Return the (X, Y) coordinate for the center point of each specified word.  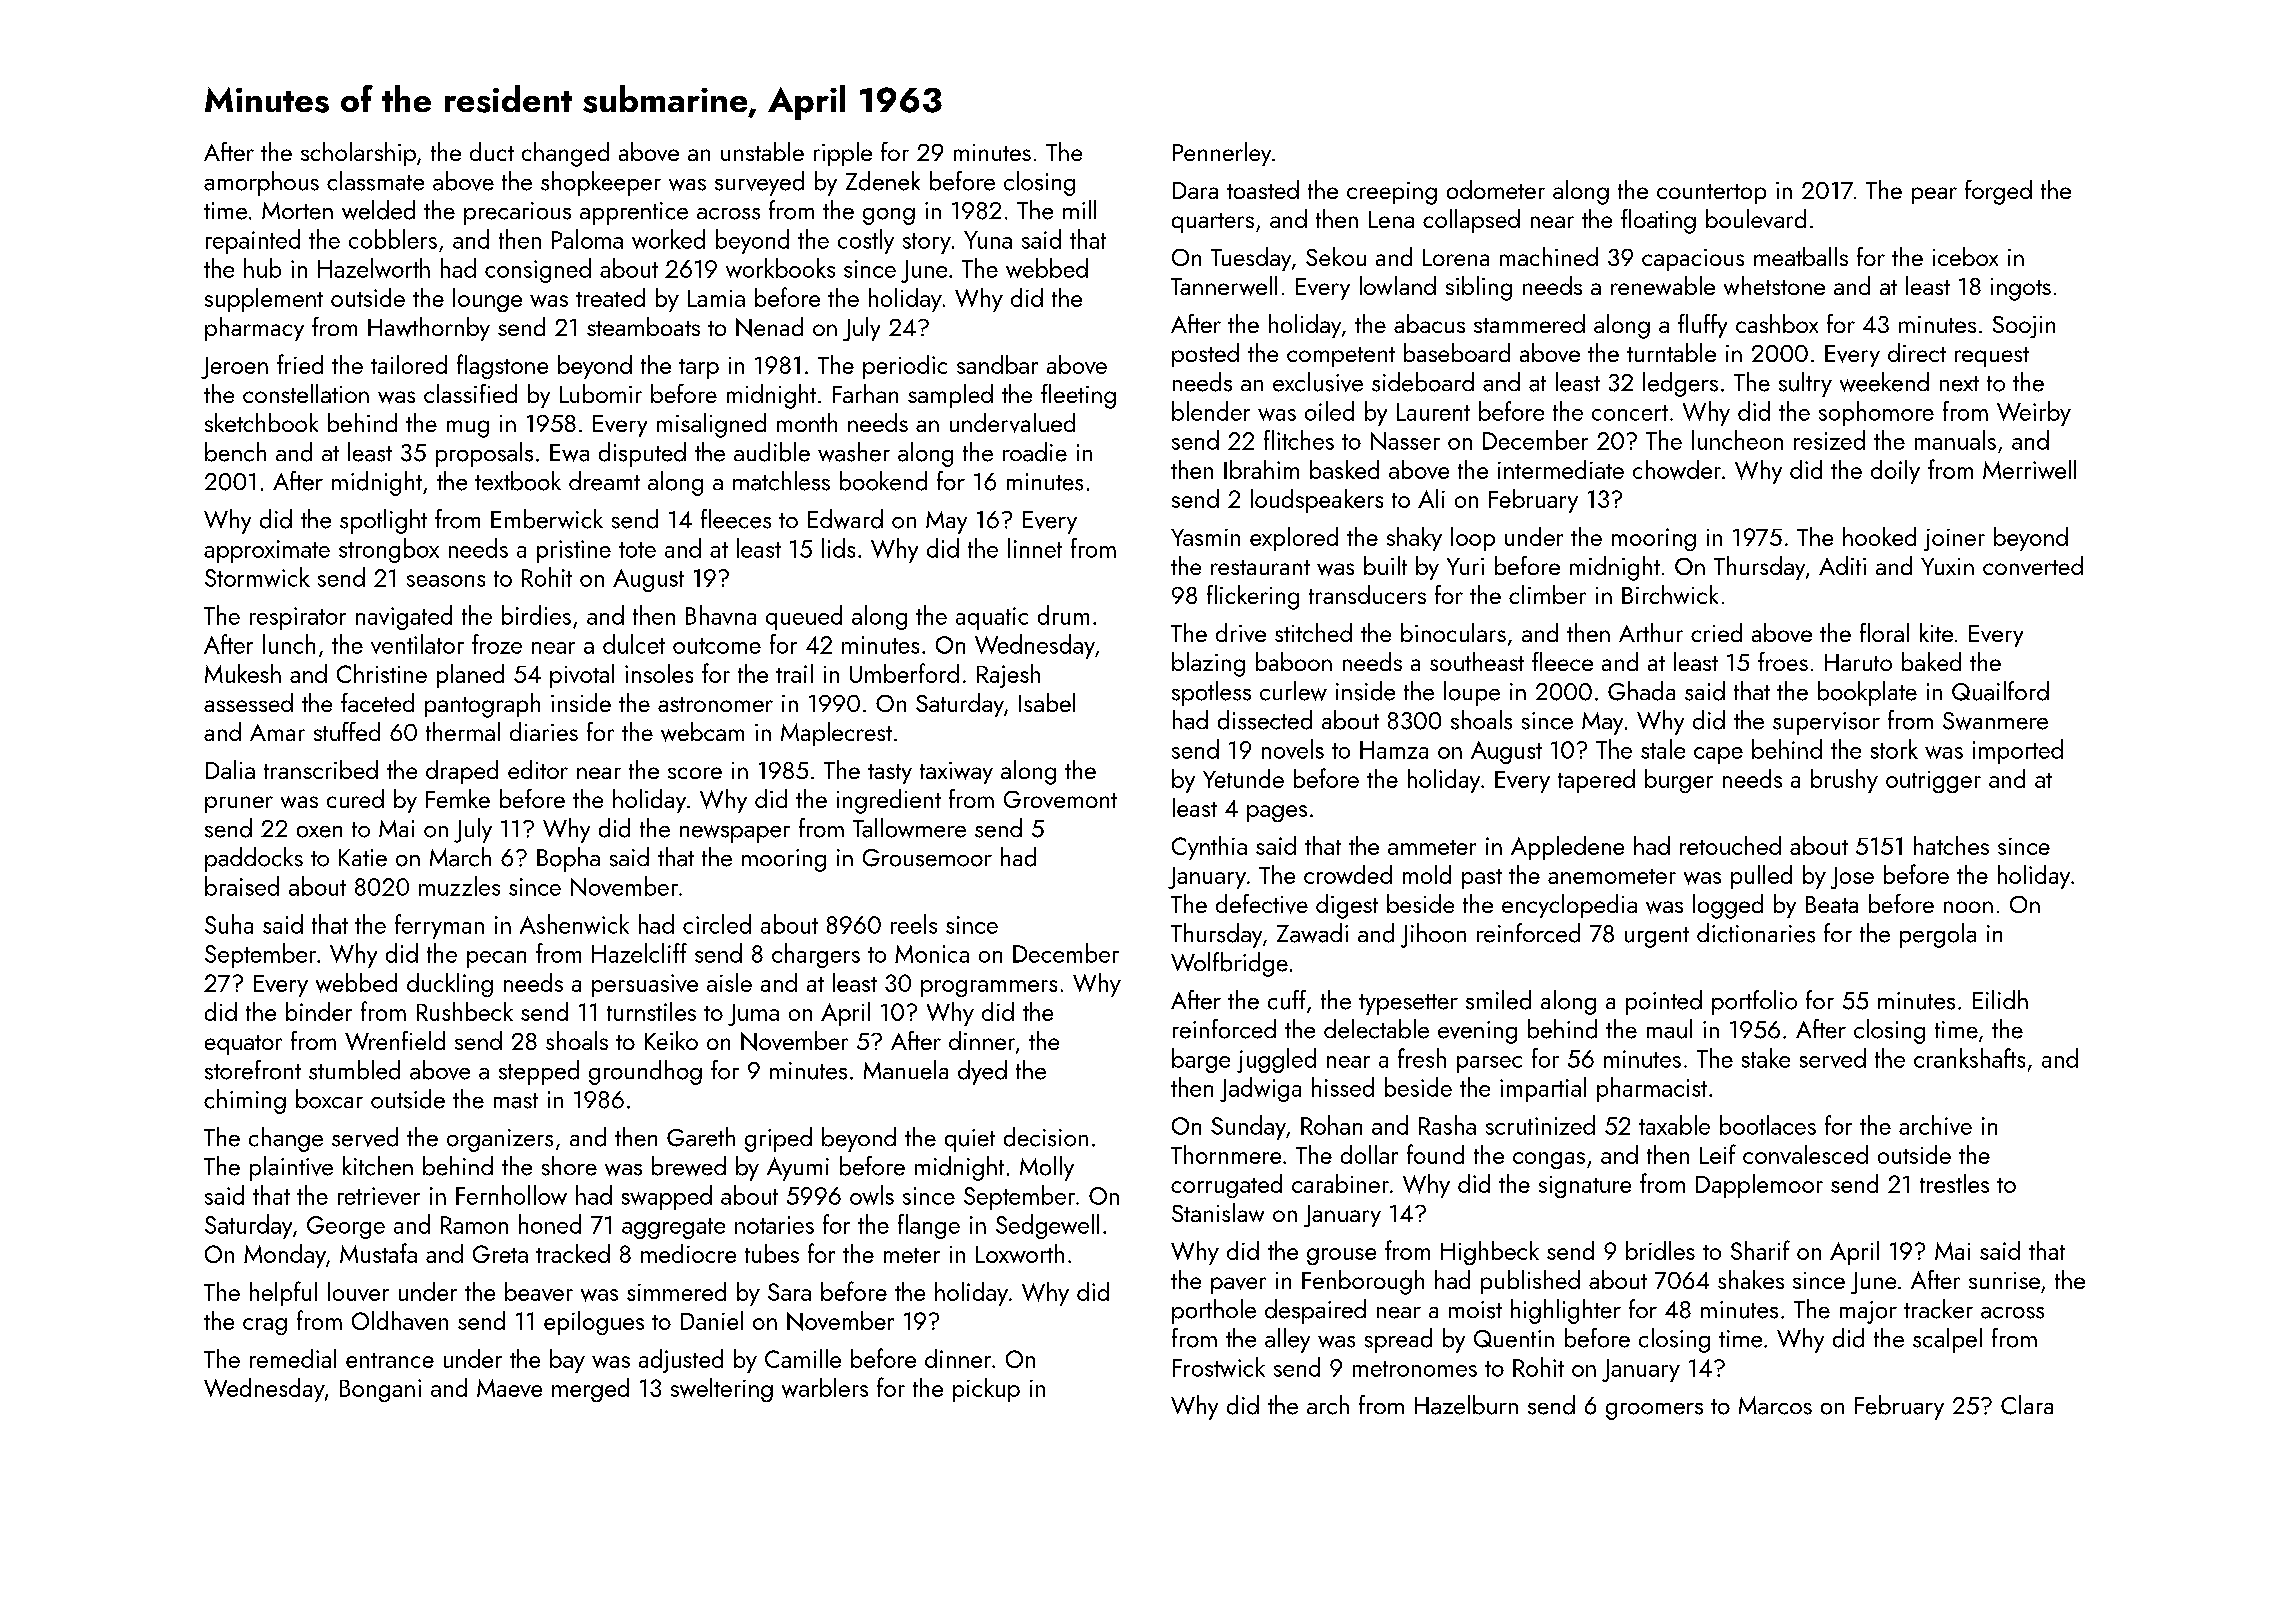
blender (1211, 411)
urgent (1657, 937)
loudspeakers (1317, 501)
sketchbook (261, 422)
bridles (1660, 1250)
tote (637, 550)
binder (319, 1011)
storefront (253, 1070)
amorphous (261, 183)
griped (778, 1139)
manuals (1955, 440)
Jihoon (1433, 935)
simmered (676, 1291)
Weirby (2034, 413)
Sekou (1336, 256)
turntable (1671, 352)
